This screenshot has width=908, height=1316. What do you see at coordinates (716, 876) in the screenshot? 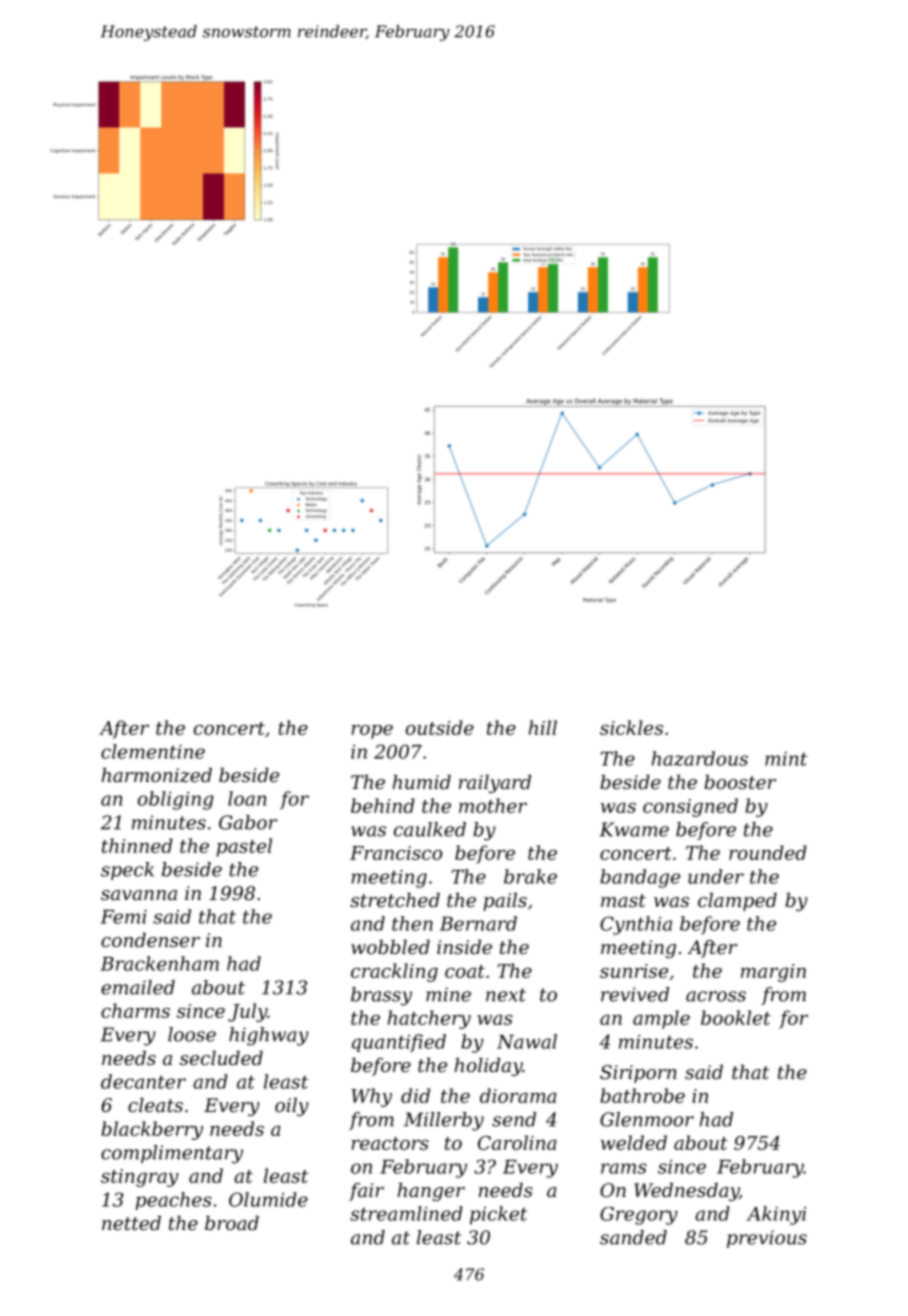
I see `under` at bounding box center [716, 876].
